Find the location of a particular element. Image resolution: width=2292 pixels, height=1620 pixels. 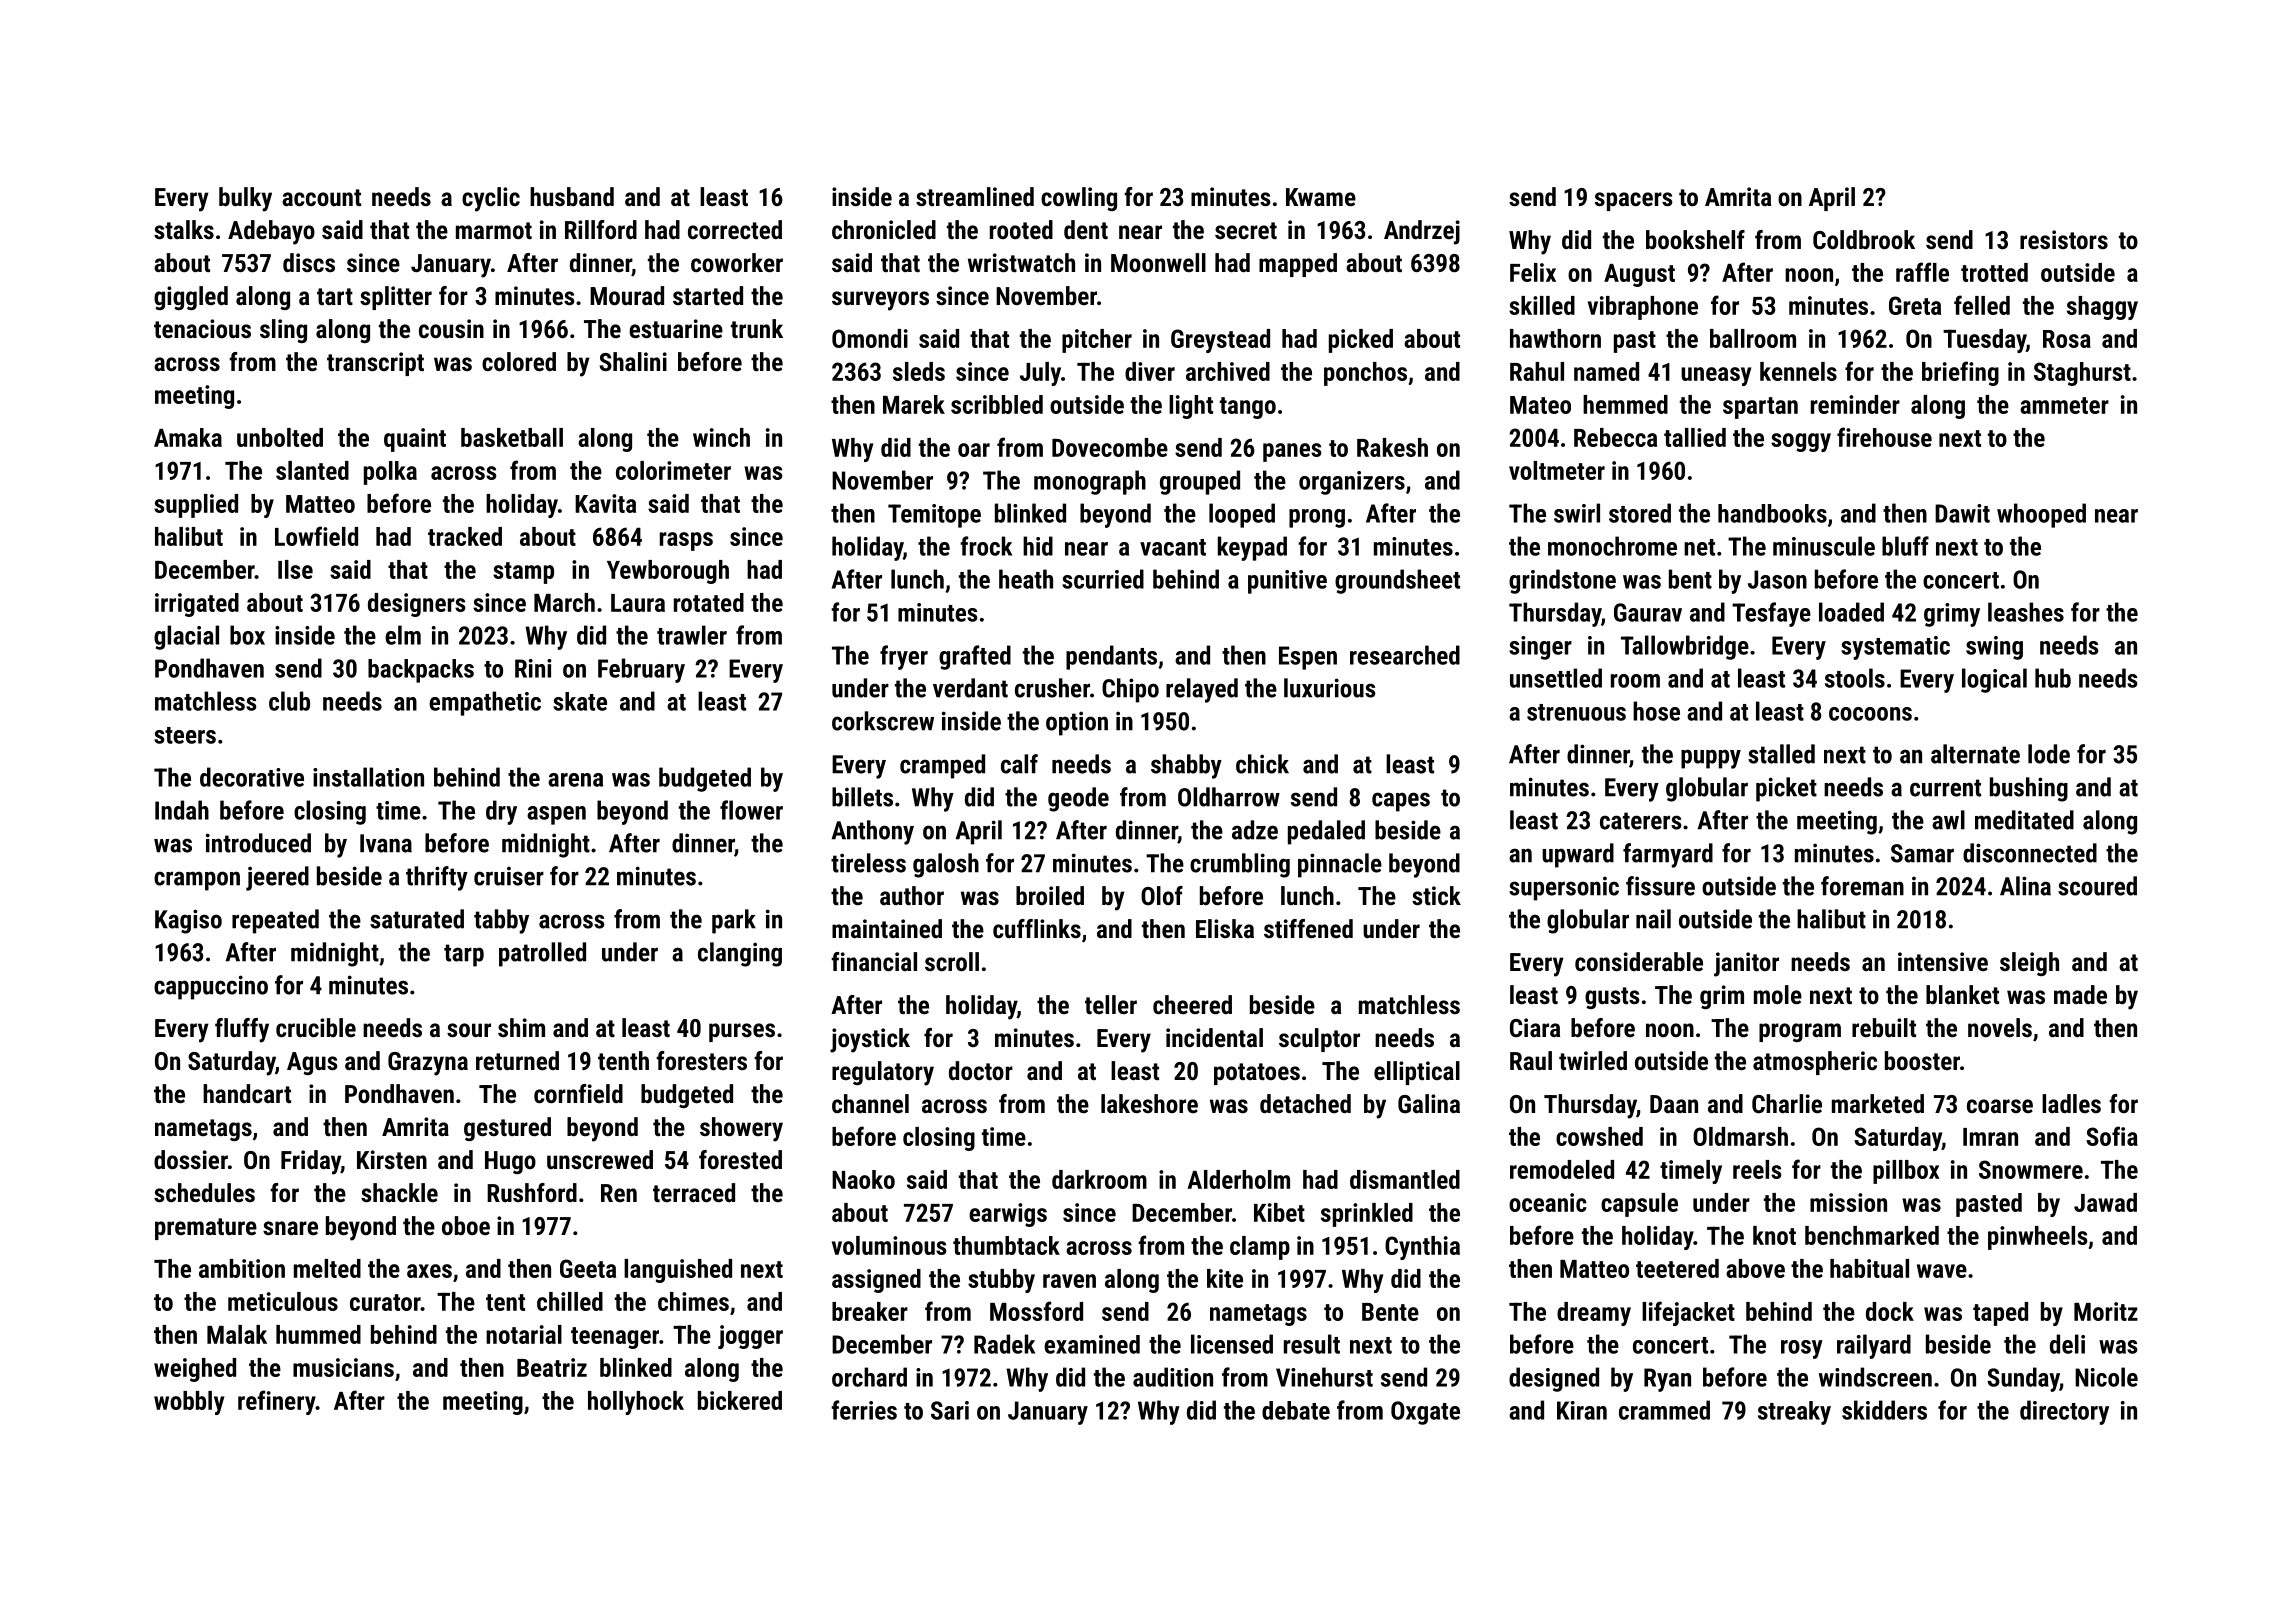

verdant is located at coordinates (970, 688).
